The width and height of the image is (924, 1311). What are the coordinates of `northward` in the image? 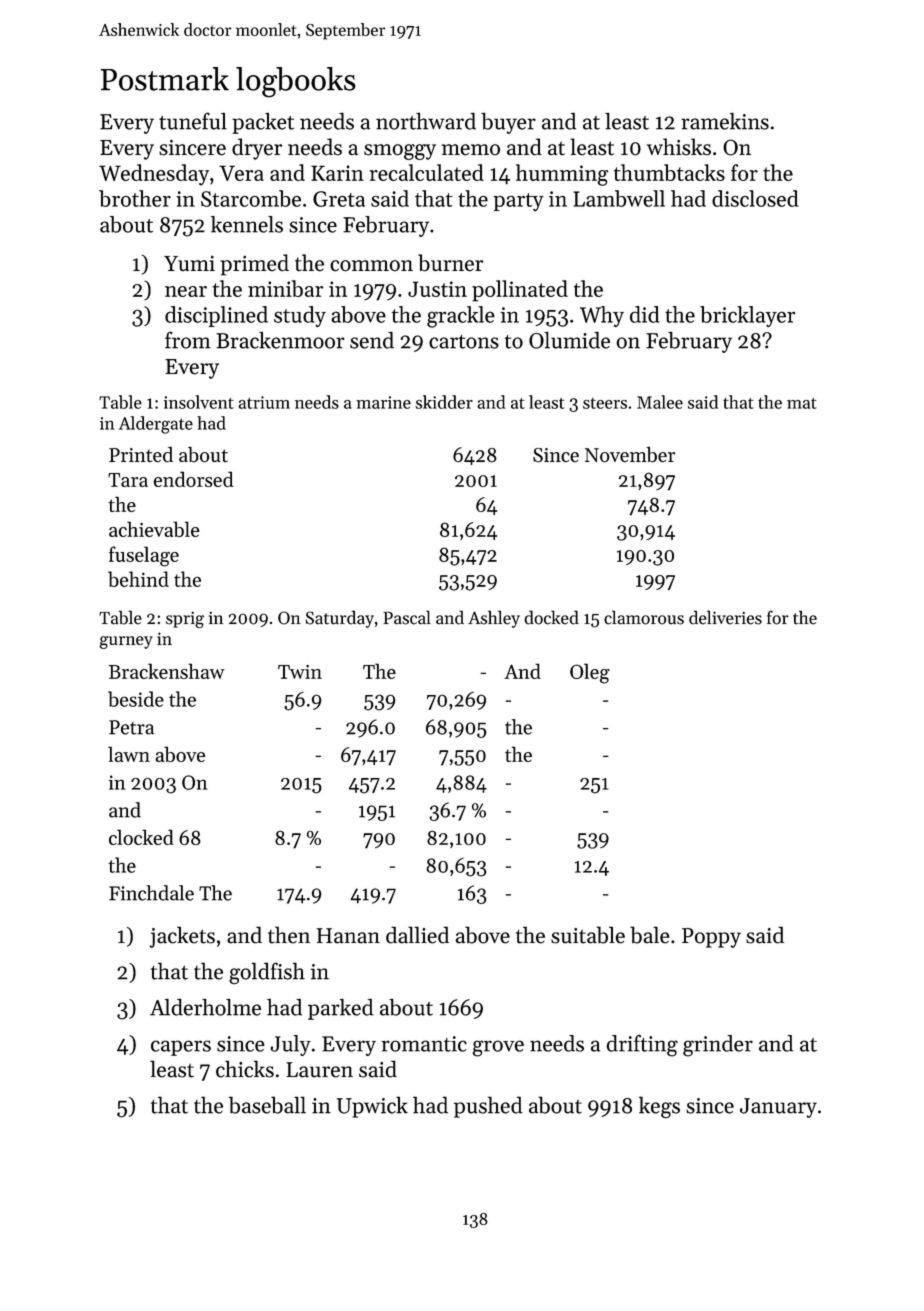 It's located at (426, 121).
